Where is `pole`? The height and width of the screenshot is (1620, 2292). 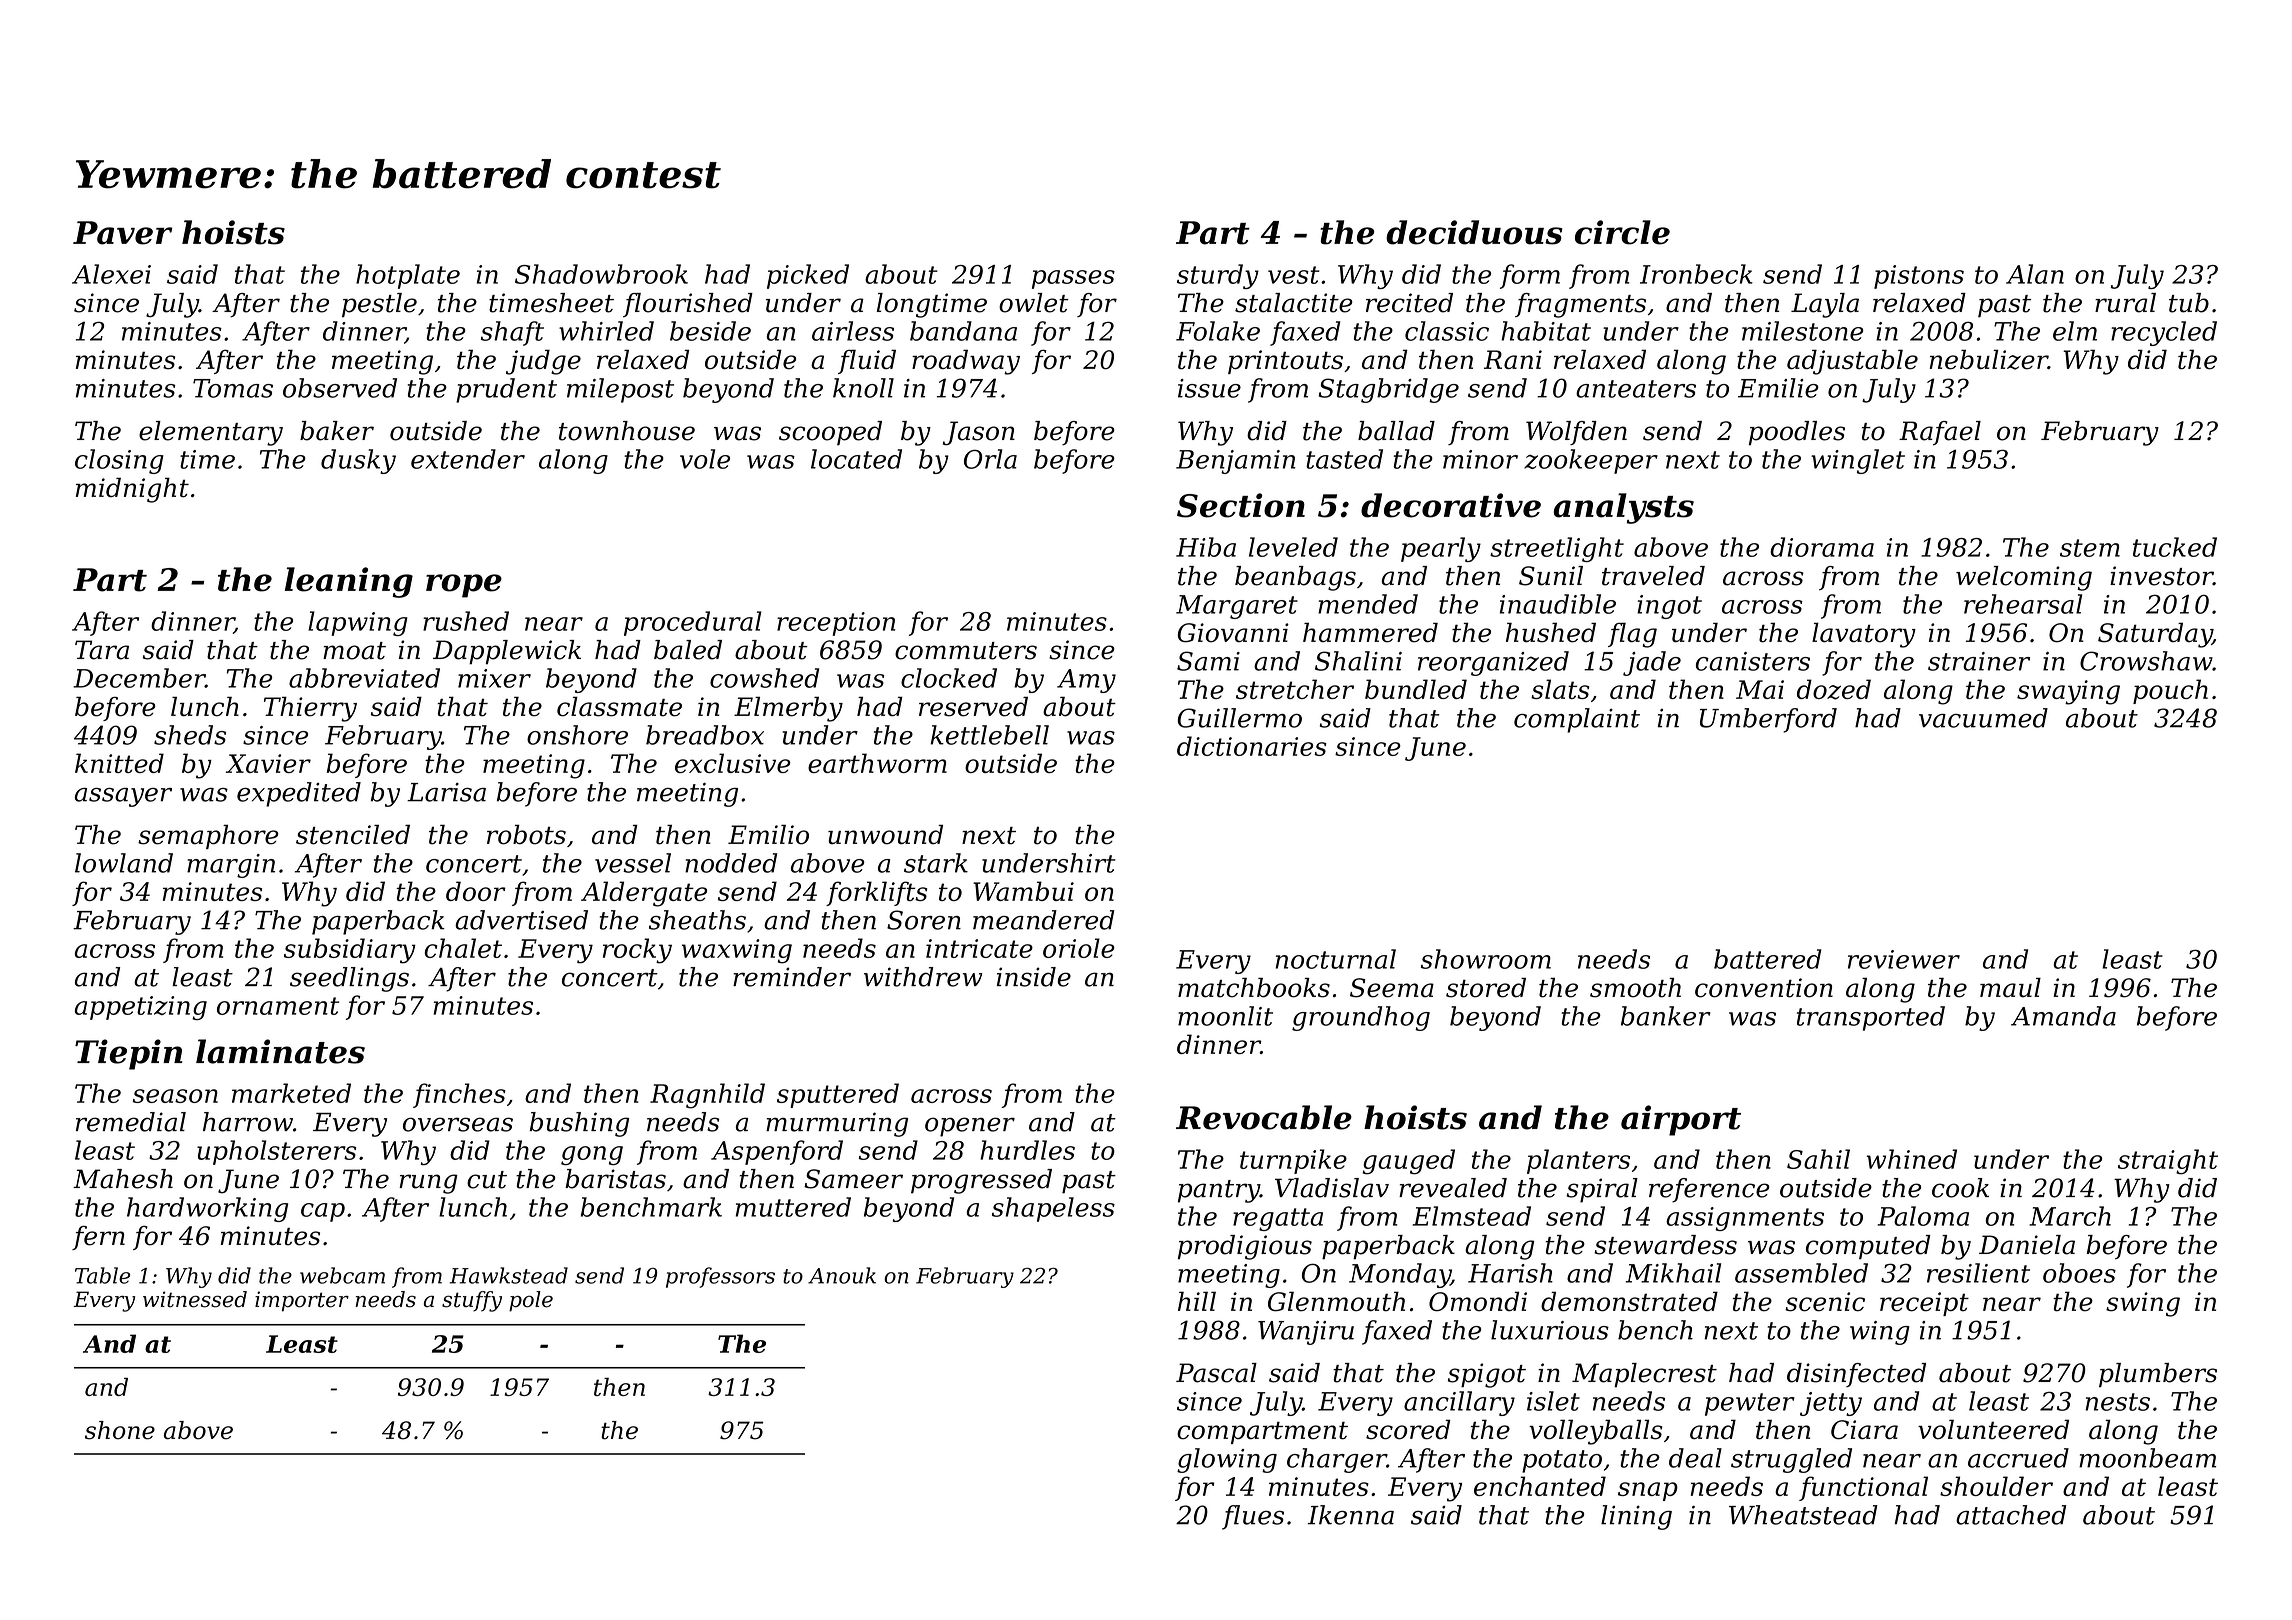
pole is located at coordinates (531, 1301).
